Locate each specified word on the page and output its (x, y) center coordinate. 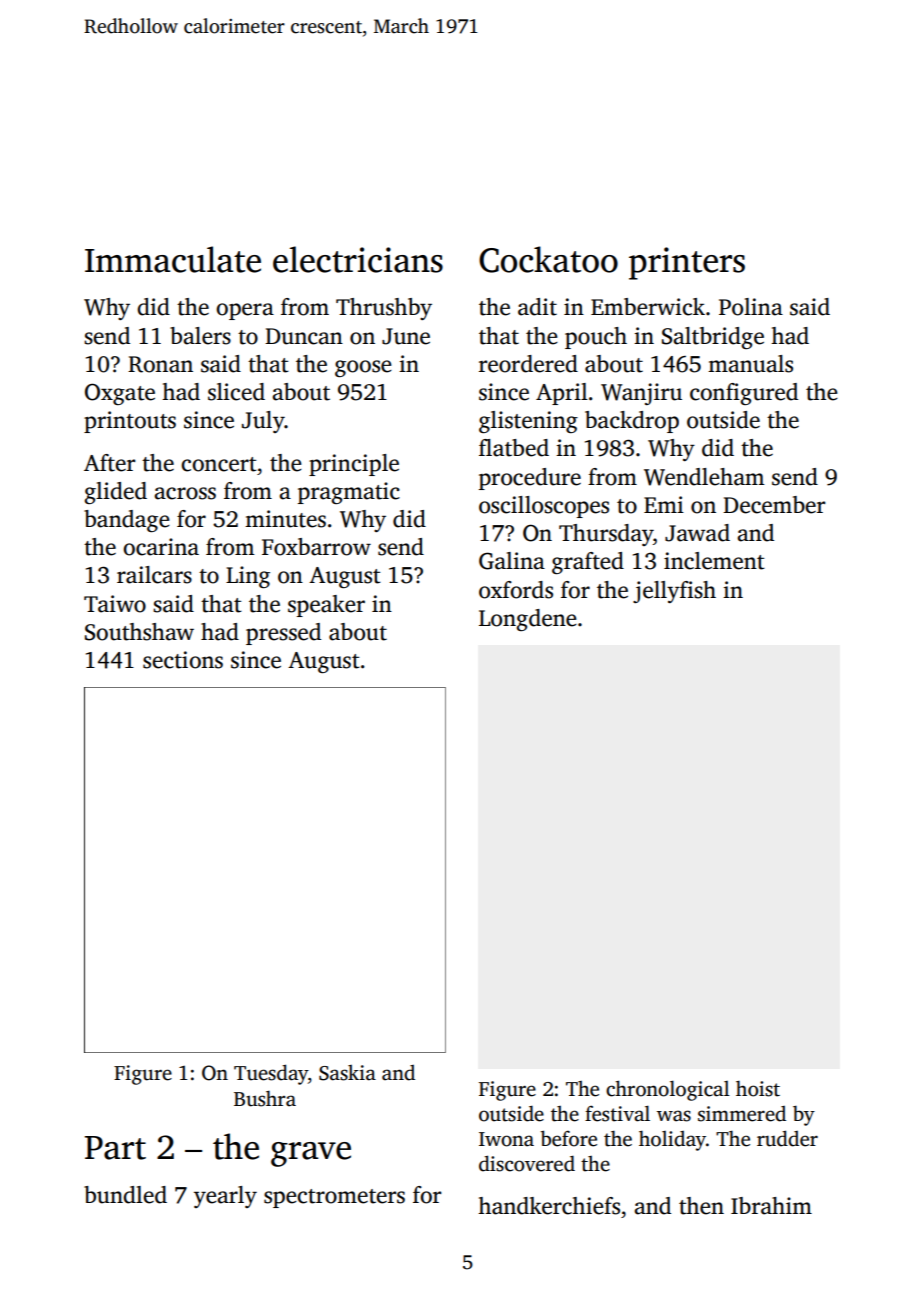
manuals (750, 364)
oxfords (516, 590)
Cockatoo (548, 259)
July (263, 422)
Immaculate (173, 259)
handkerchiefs (549, 1206)
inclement (714, 561)
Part (115, 1148)
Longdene (528, 620)
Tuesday (271, 1074)
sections (183, 660)
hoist (758, 1089)
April (562, 394)
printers (687, 263)
